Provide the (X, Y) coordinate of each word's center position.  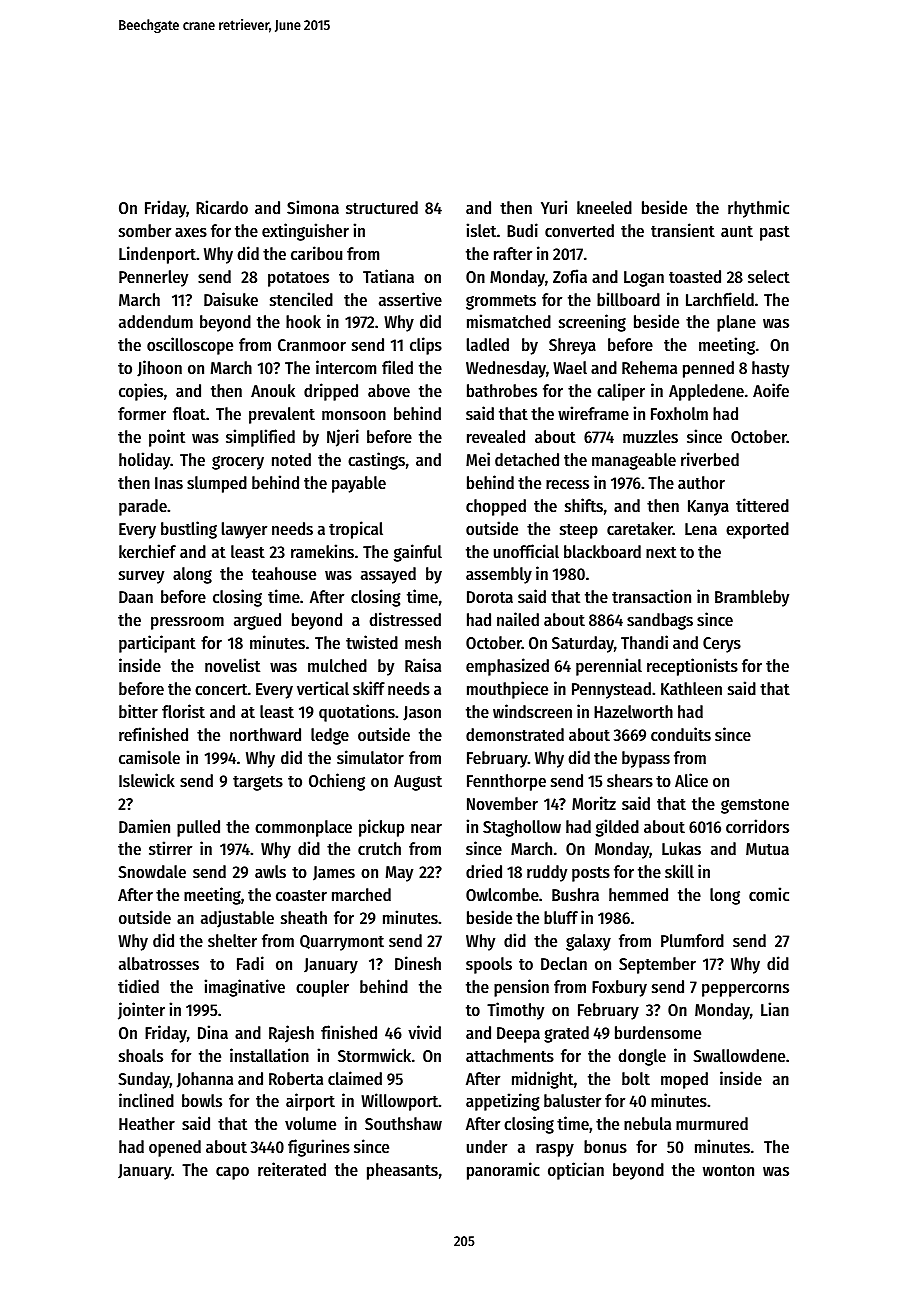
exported (757, 530)
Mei (478, 459)
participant (157, 644)
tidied (138, 986)
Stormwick (374, 1055)
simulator (370, 757)
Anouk (273, 390)
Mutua (767, 849)
